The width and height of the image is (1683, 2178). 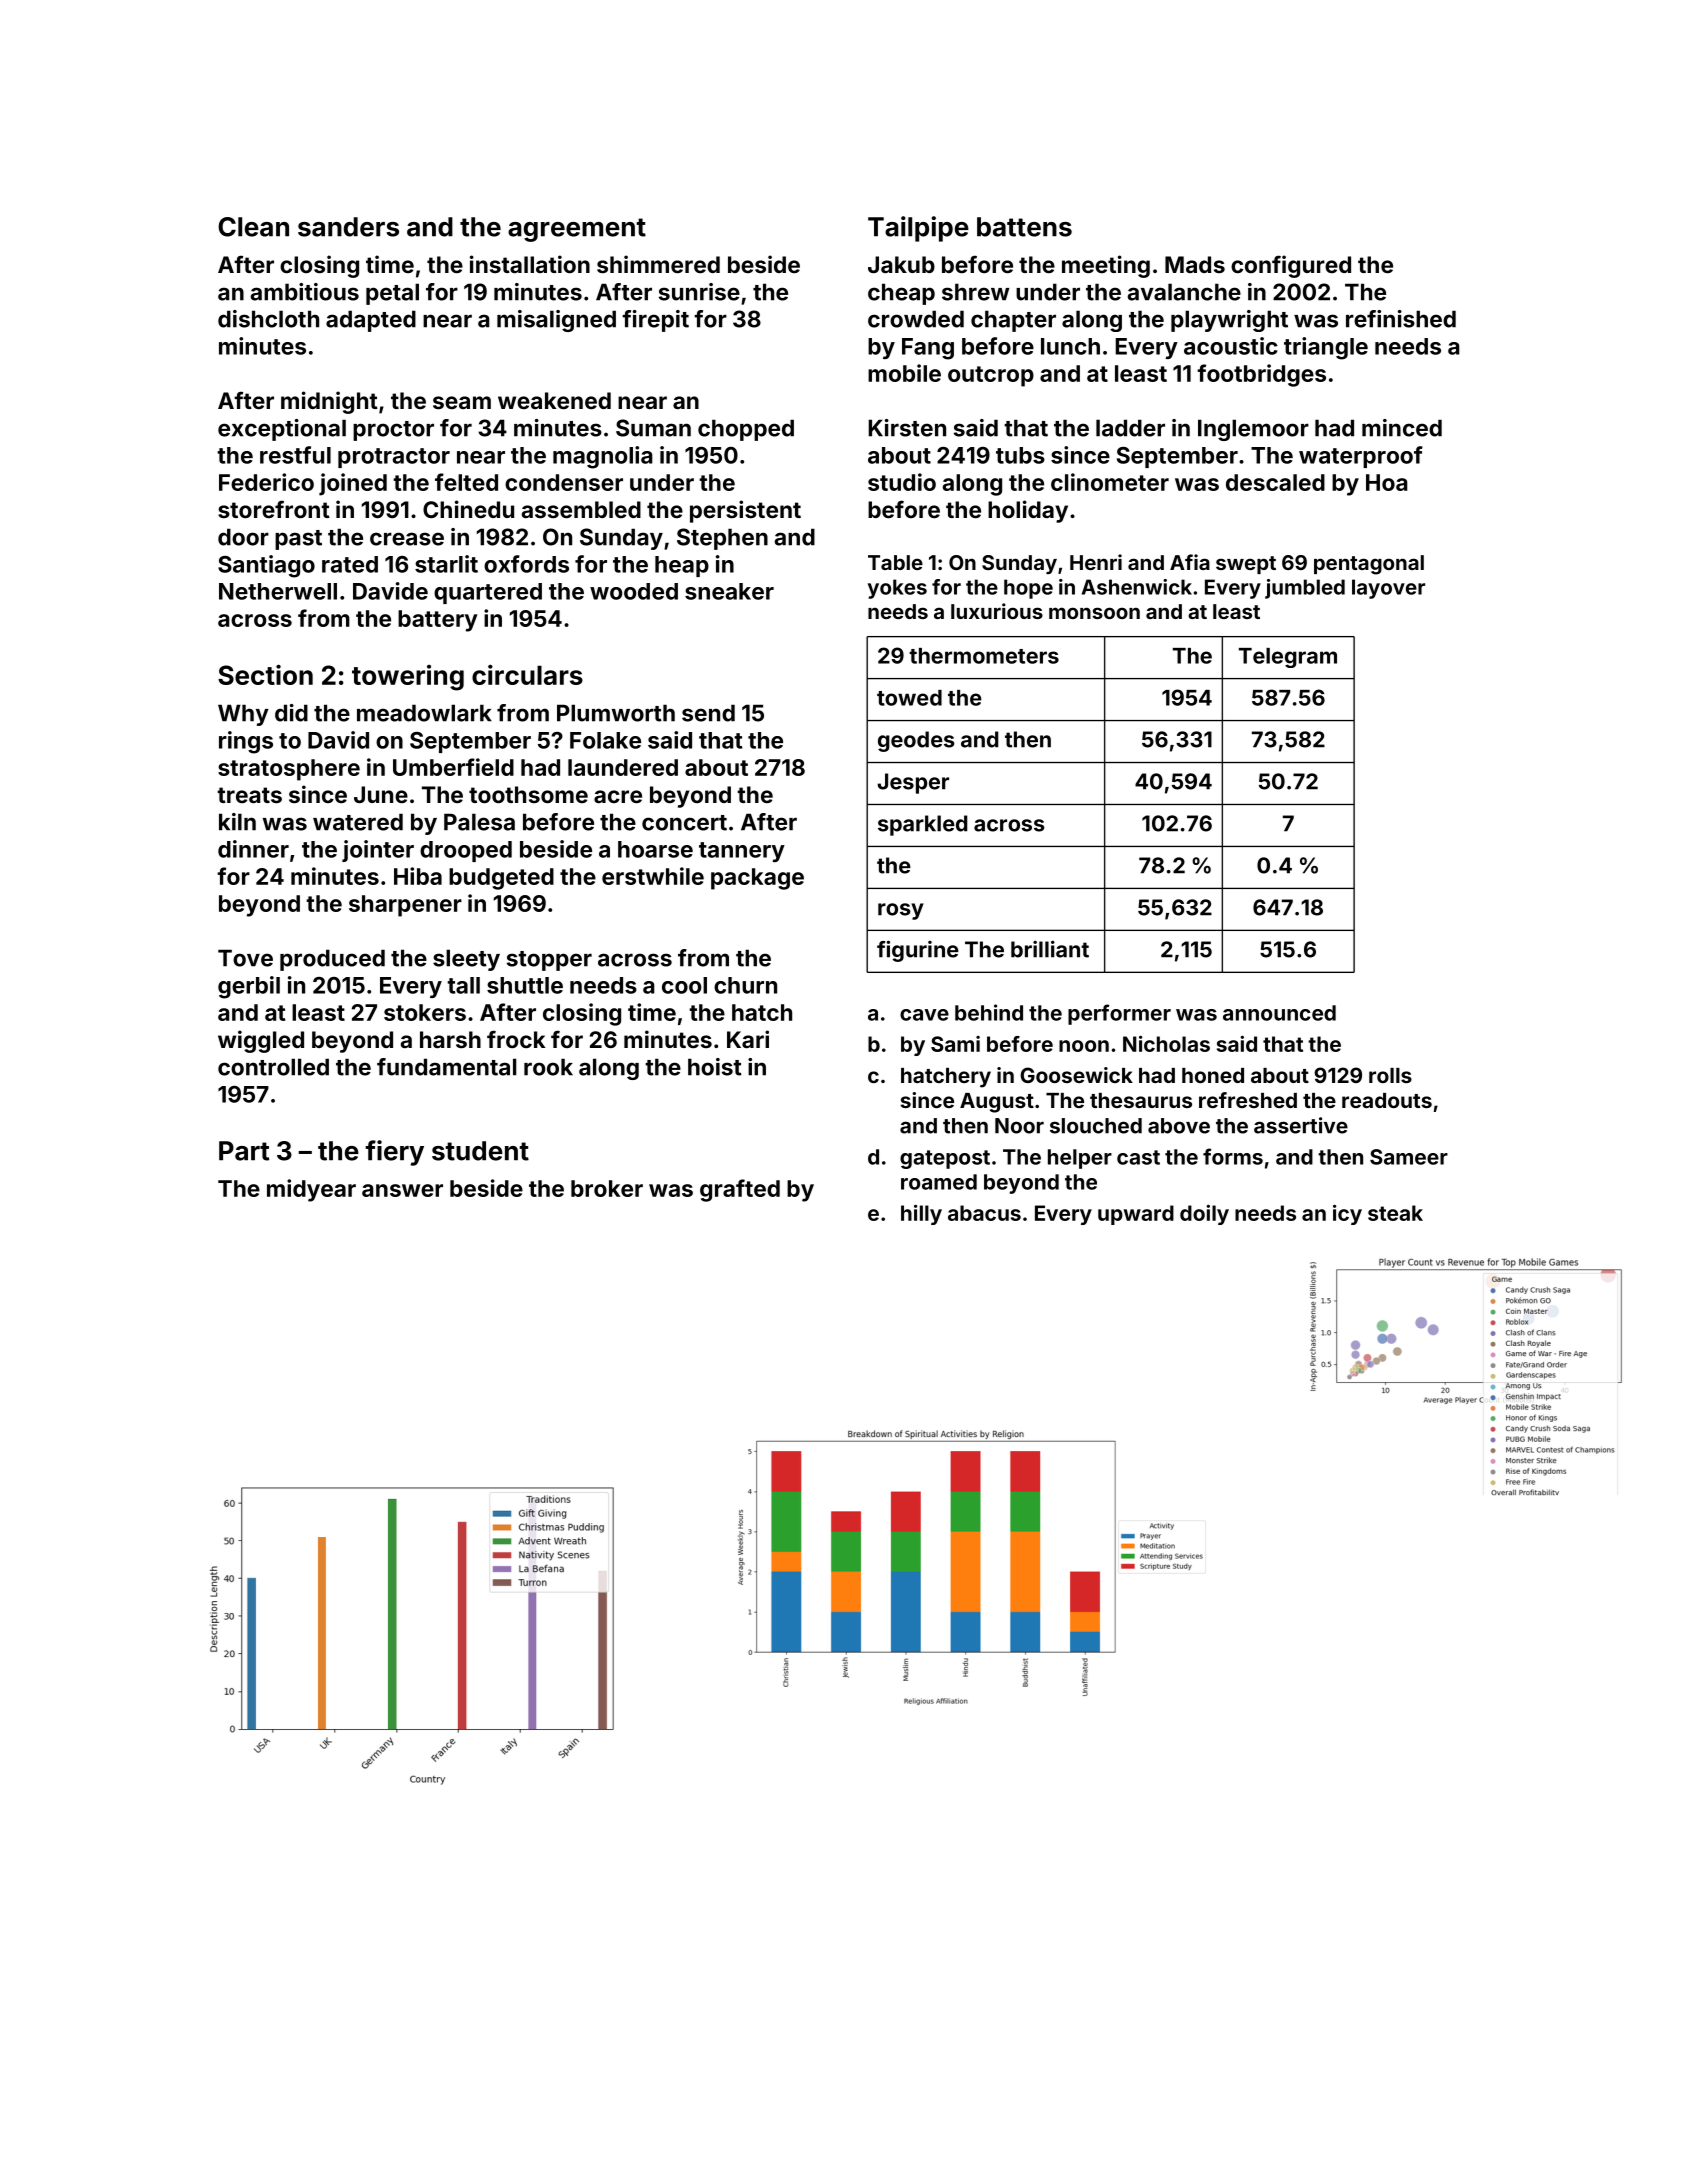 I want to click on sanders, so click(x=348, y=227).
